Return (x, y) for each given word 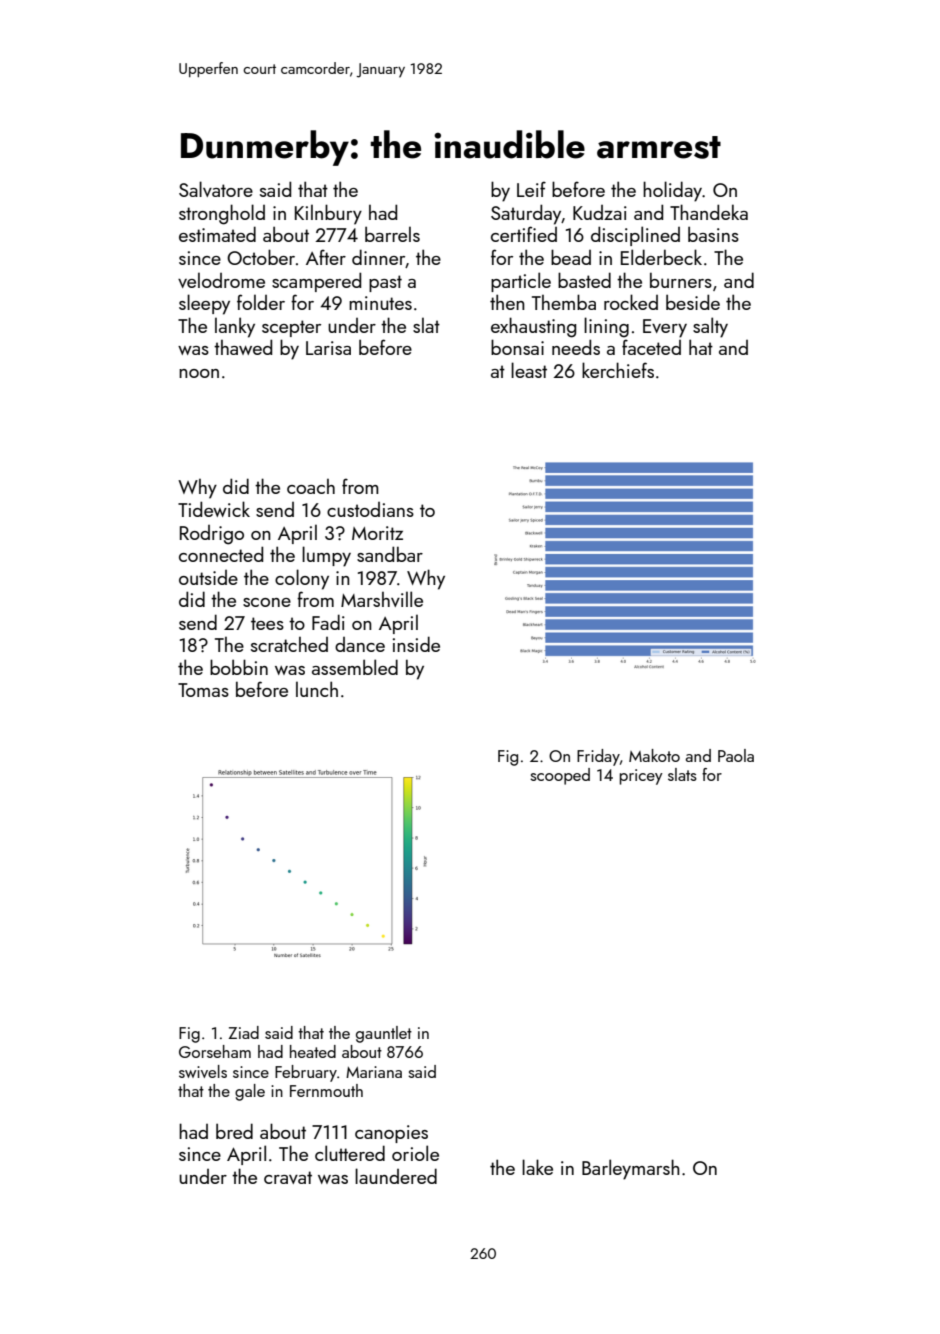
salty (710, 327)
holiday (672, 191)
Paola (736, 755)
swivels (203, 1071)
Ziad (244, 1032)
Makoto (654, 755)
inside (416, 644)
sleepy (204, 304)
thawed (243, 347)
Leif (531, 189)
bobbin (239, 667)
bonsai (517, 347)
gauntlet (384, 1034)
